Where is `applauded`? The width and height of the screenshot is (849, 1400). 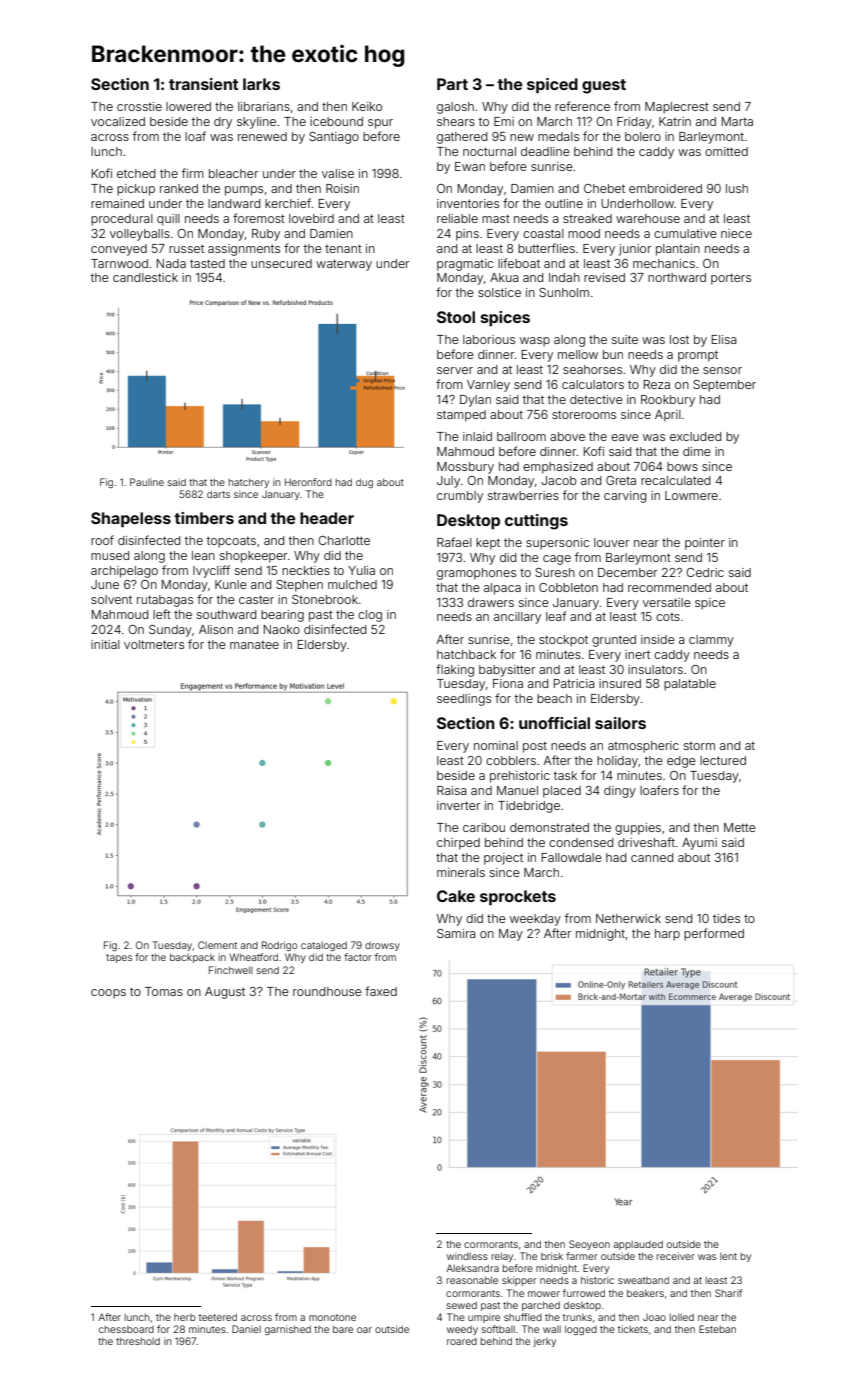
applauded is located at coordinates (638, 1245).
